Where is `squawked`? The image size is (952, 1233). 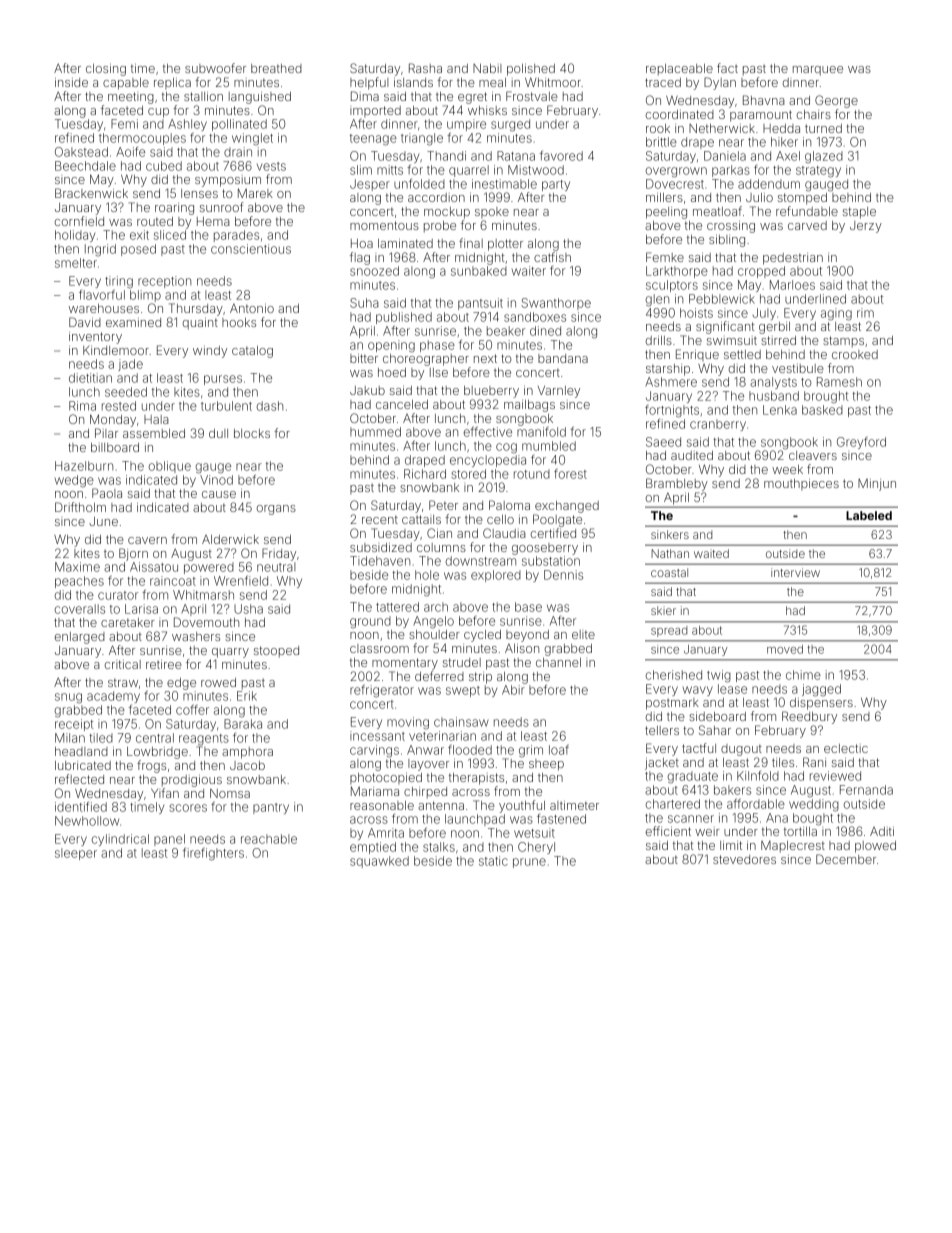
squawked is located at coordinates (379, 862).
